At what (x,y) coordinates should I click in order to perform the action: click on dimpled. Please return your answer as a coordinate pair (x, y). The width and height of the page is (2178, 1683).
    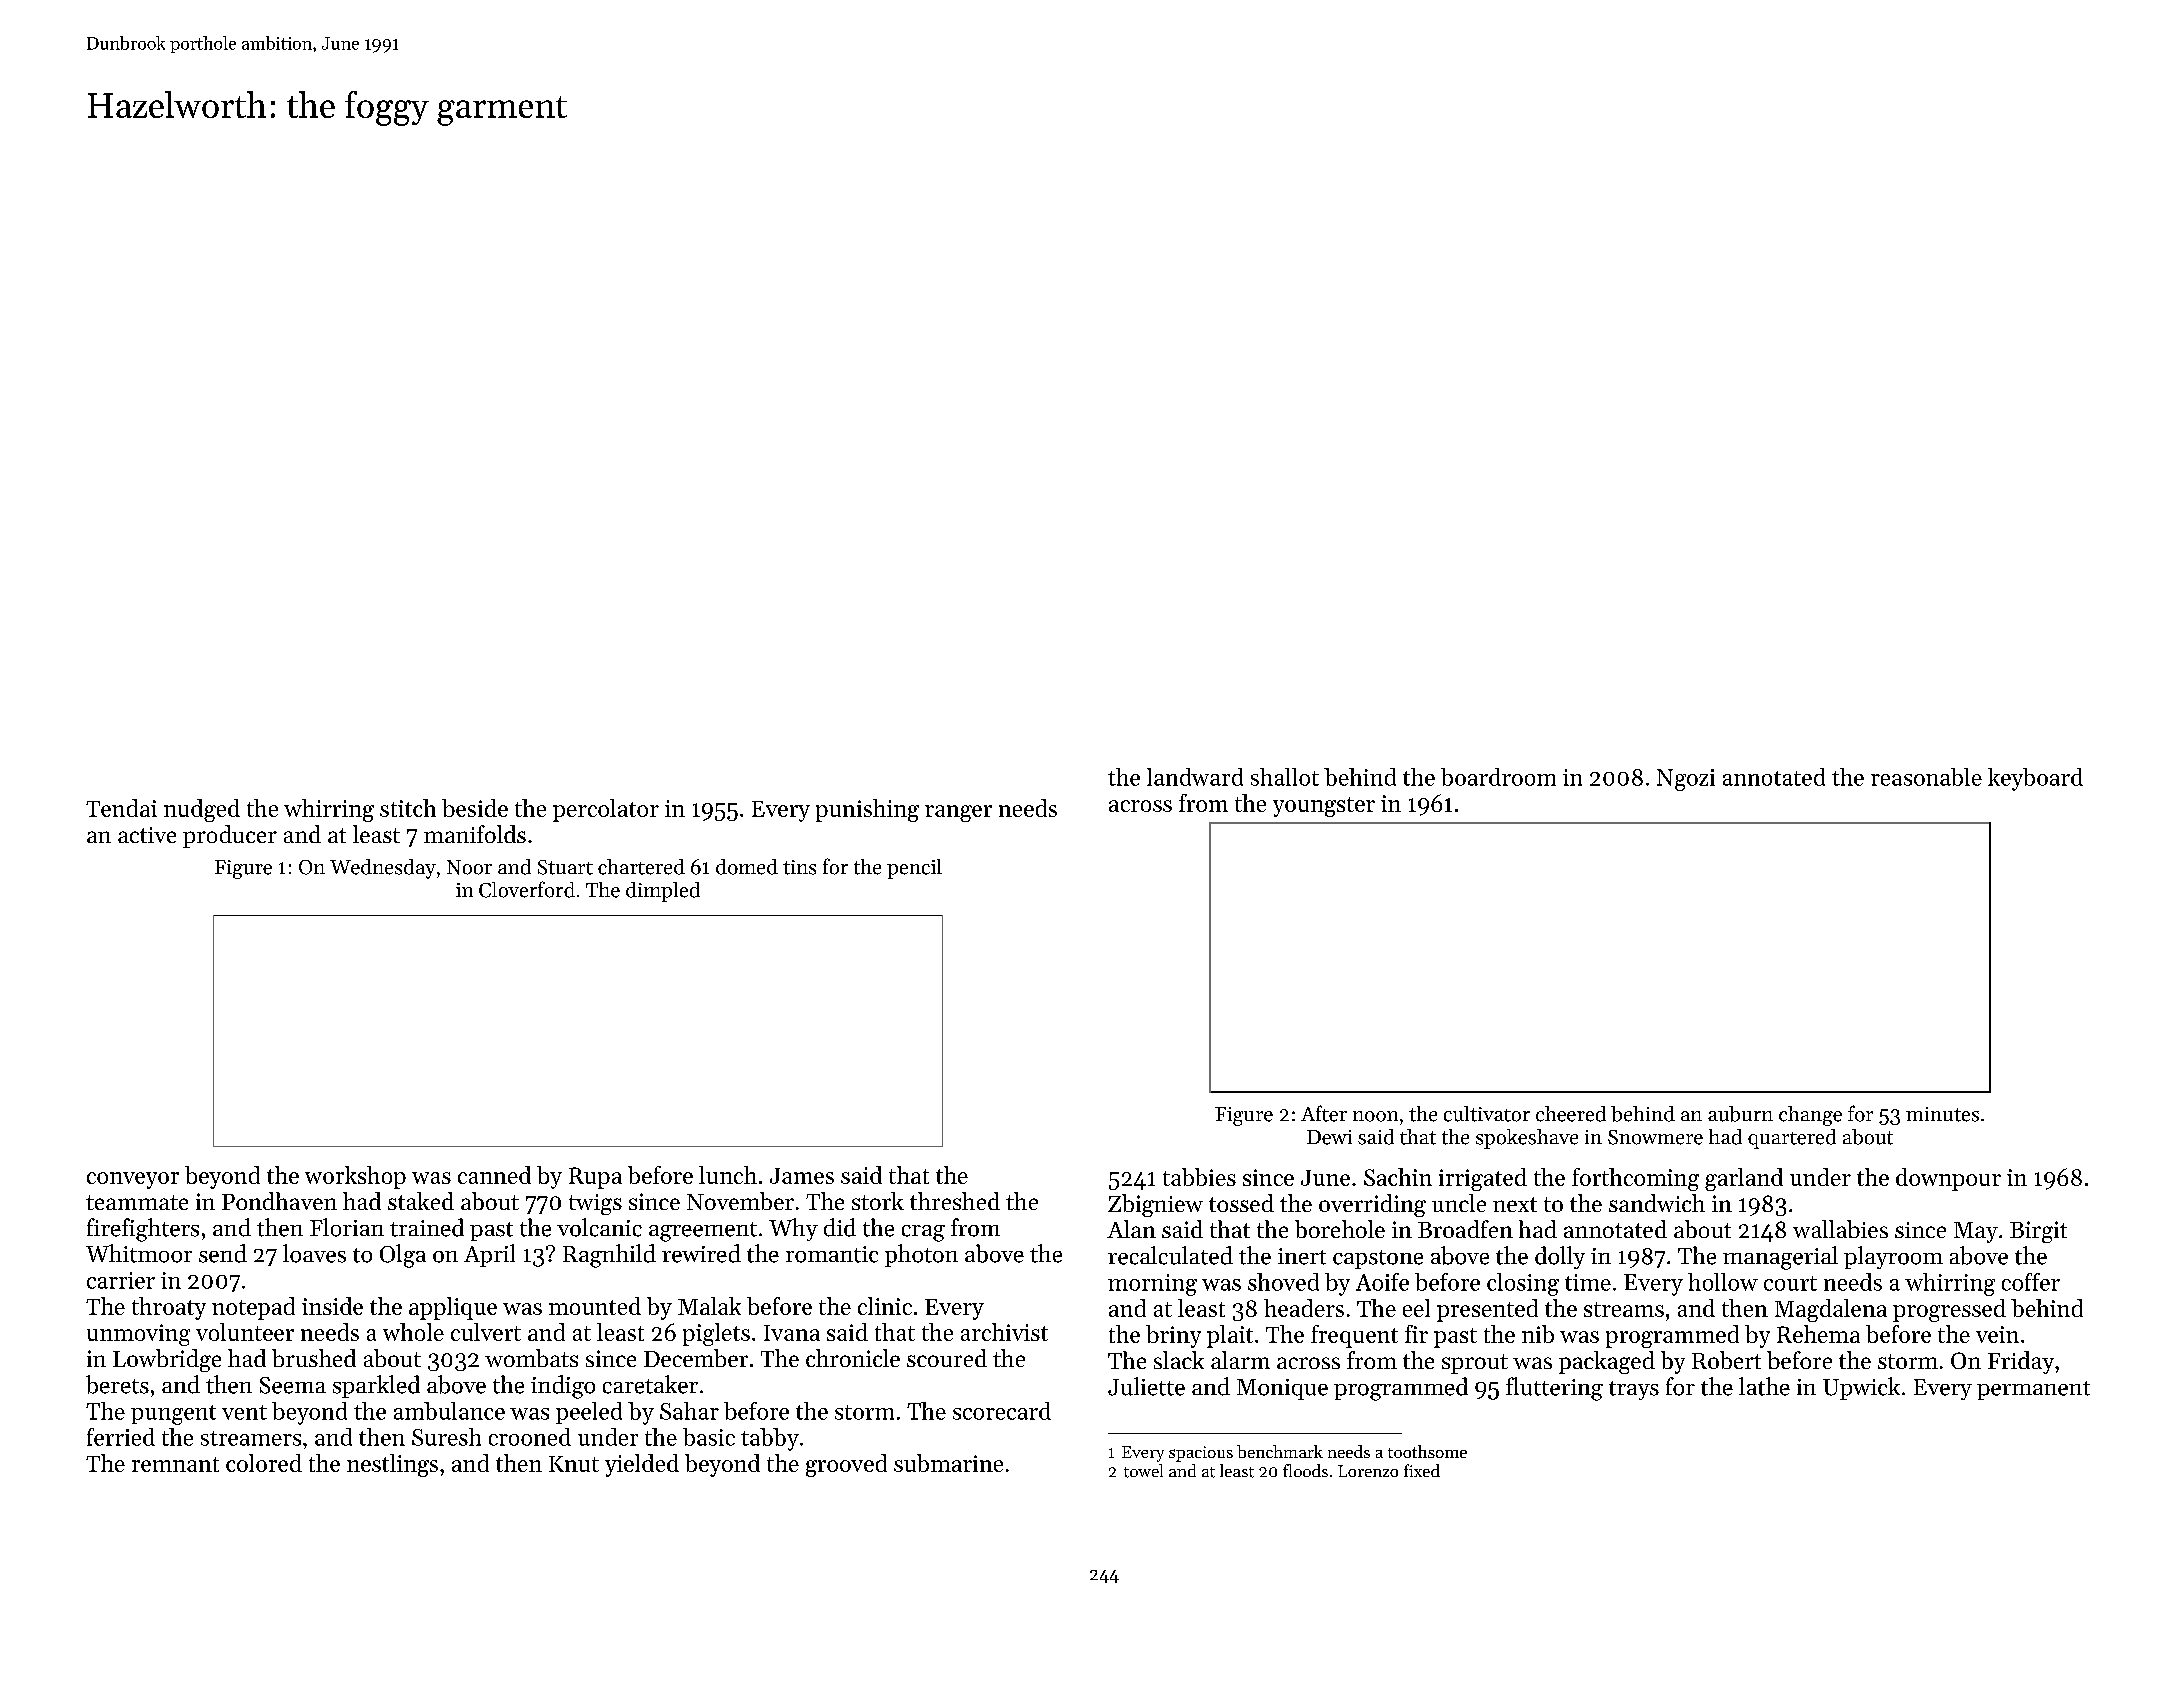
    Looking at the image, I should click on (663, 892).
